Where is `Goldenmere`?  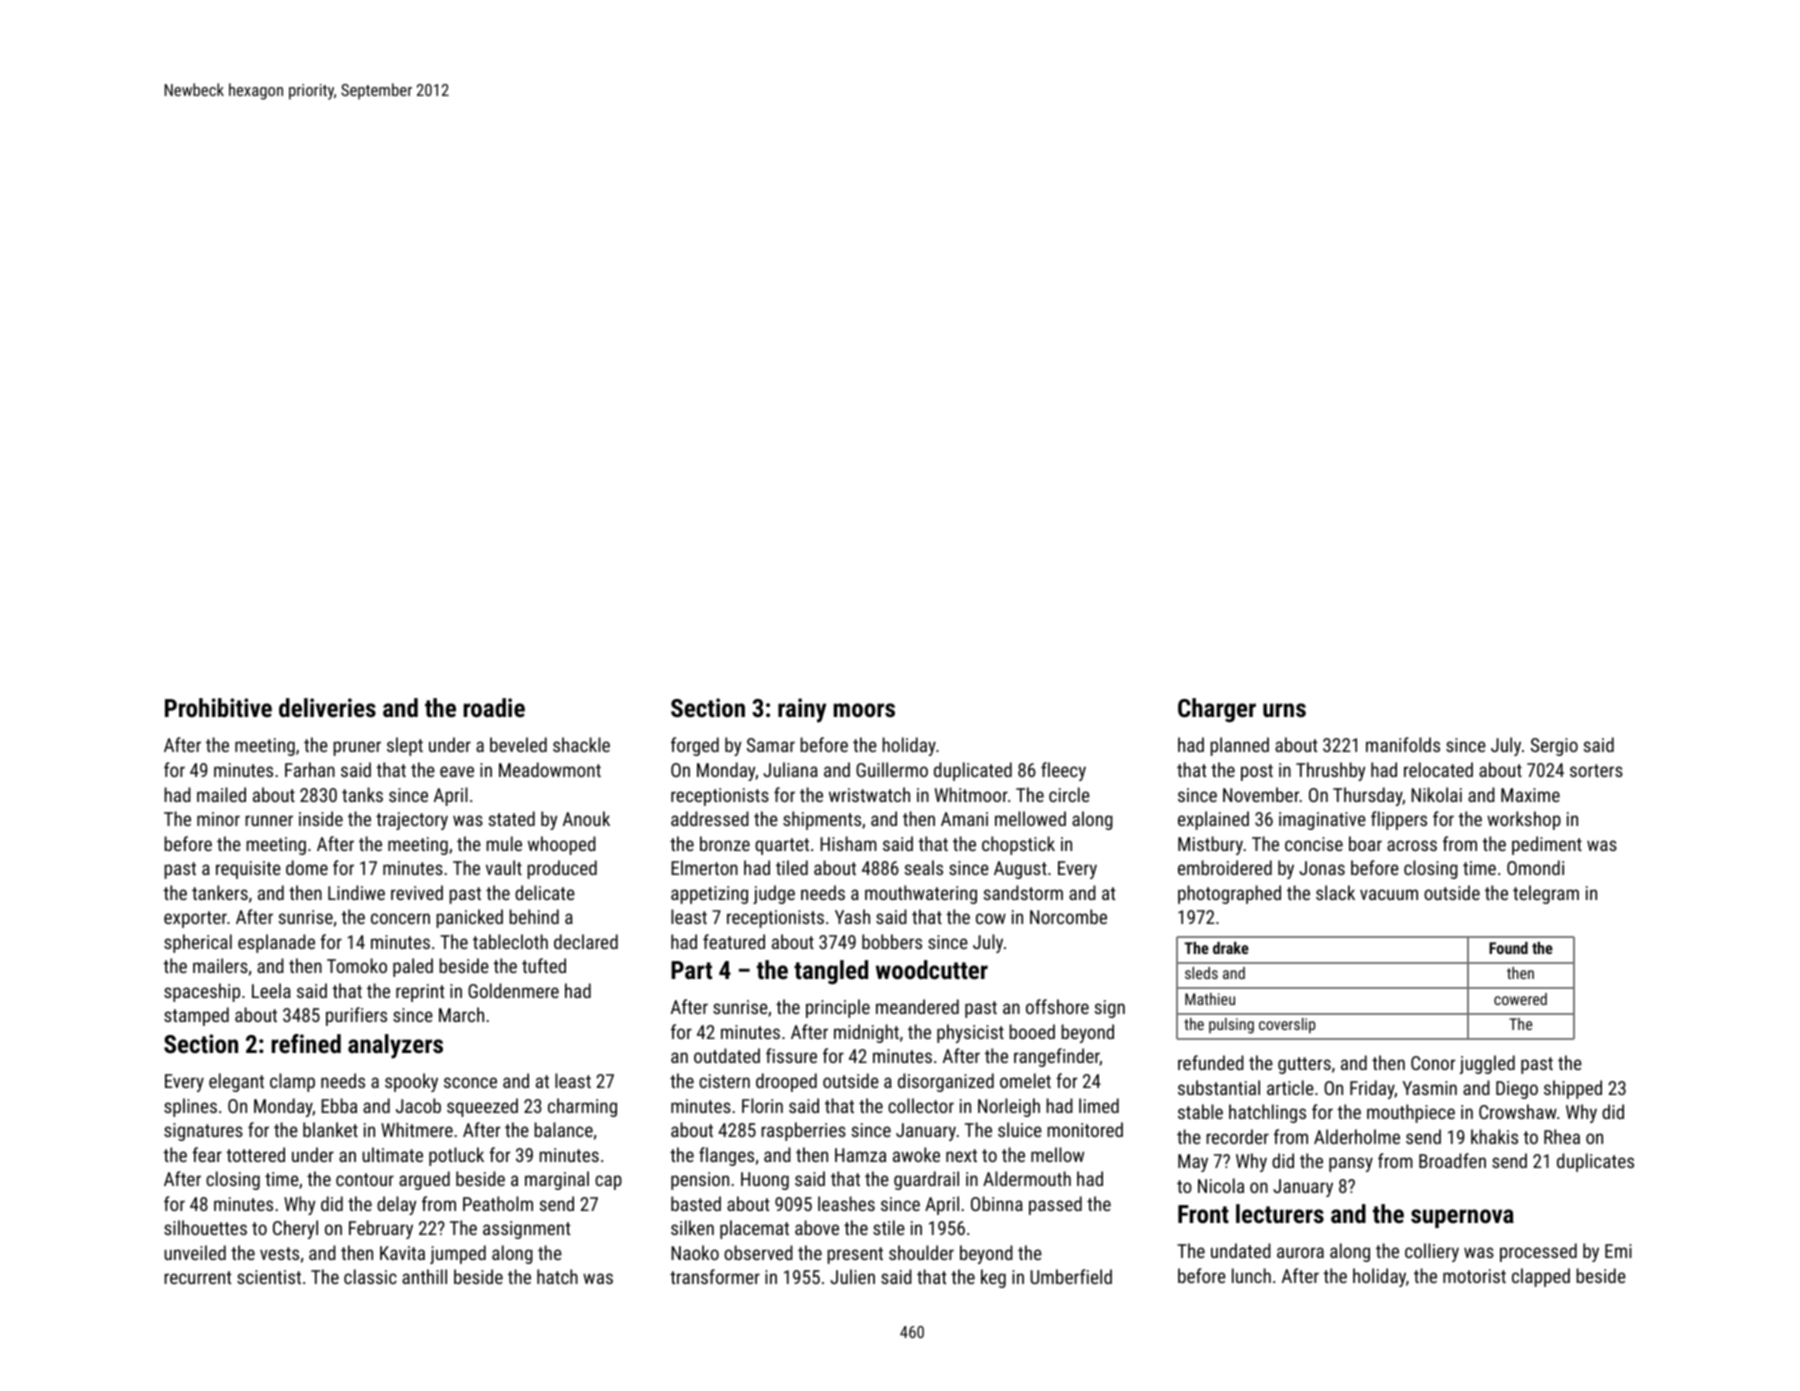
Goldenmere is located at coordinates (513, 990).
